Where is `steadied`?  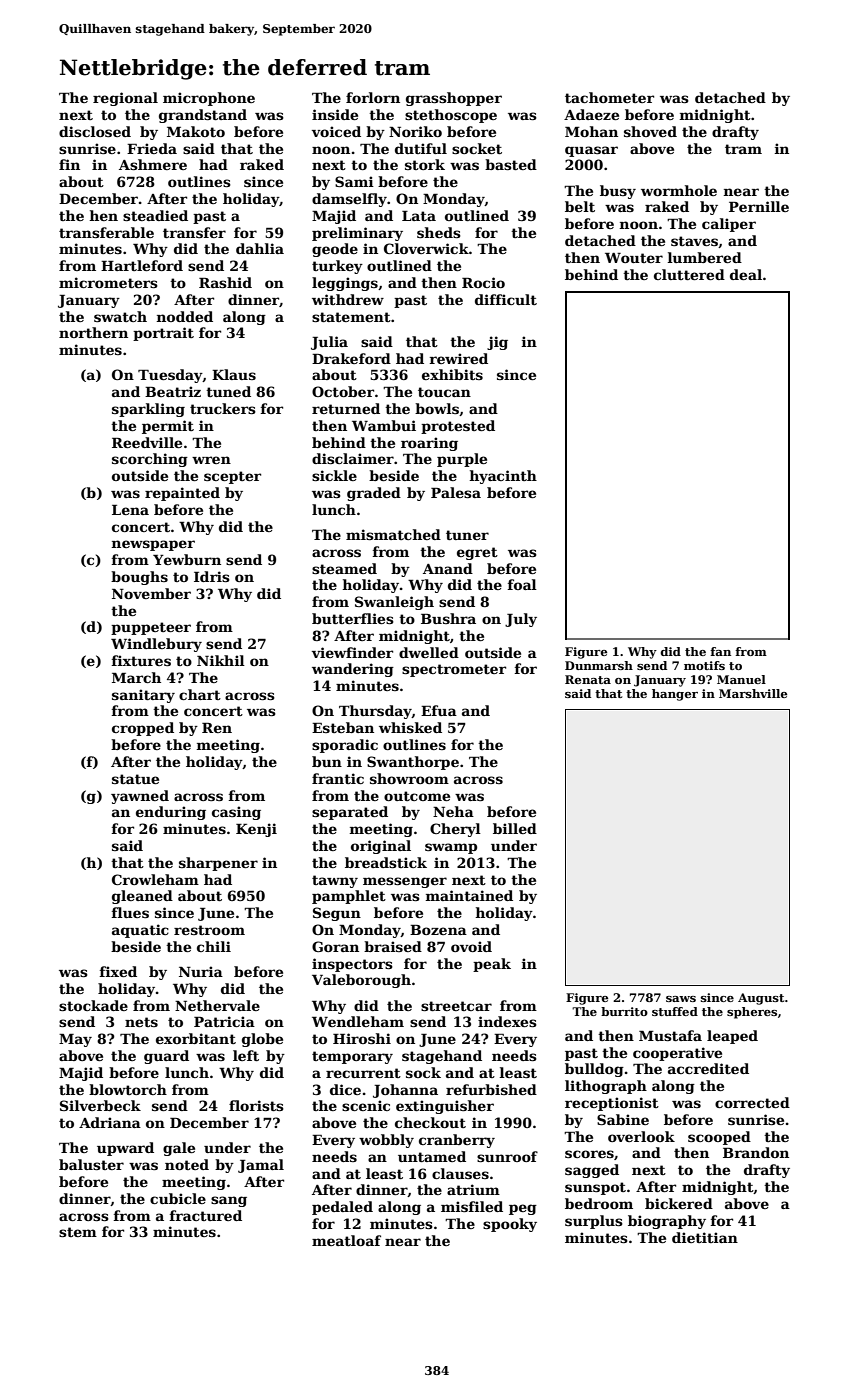
steadied is located at coordinates (155, 215).
